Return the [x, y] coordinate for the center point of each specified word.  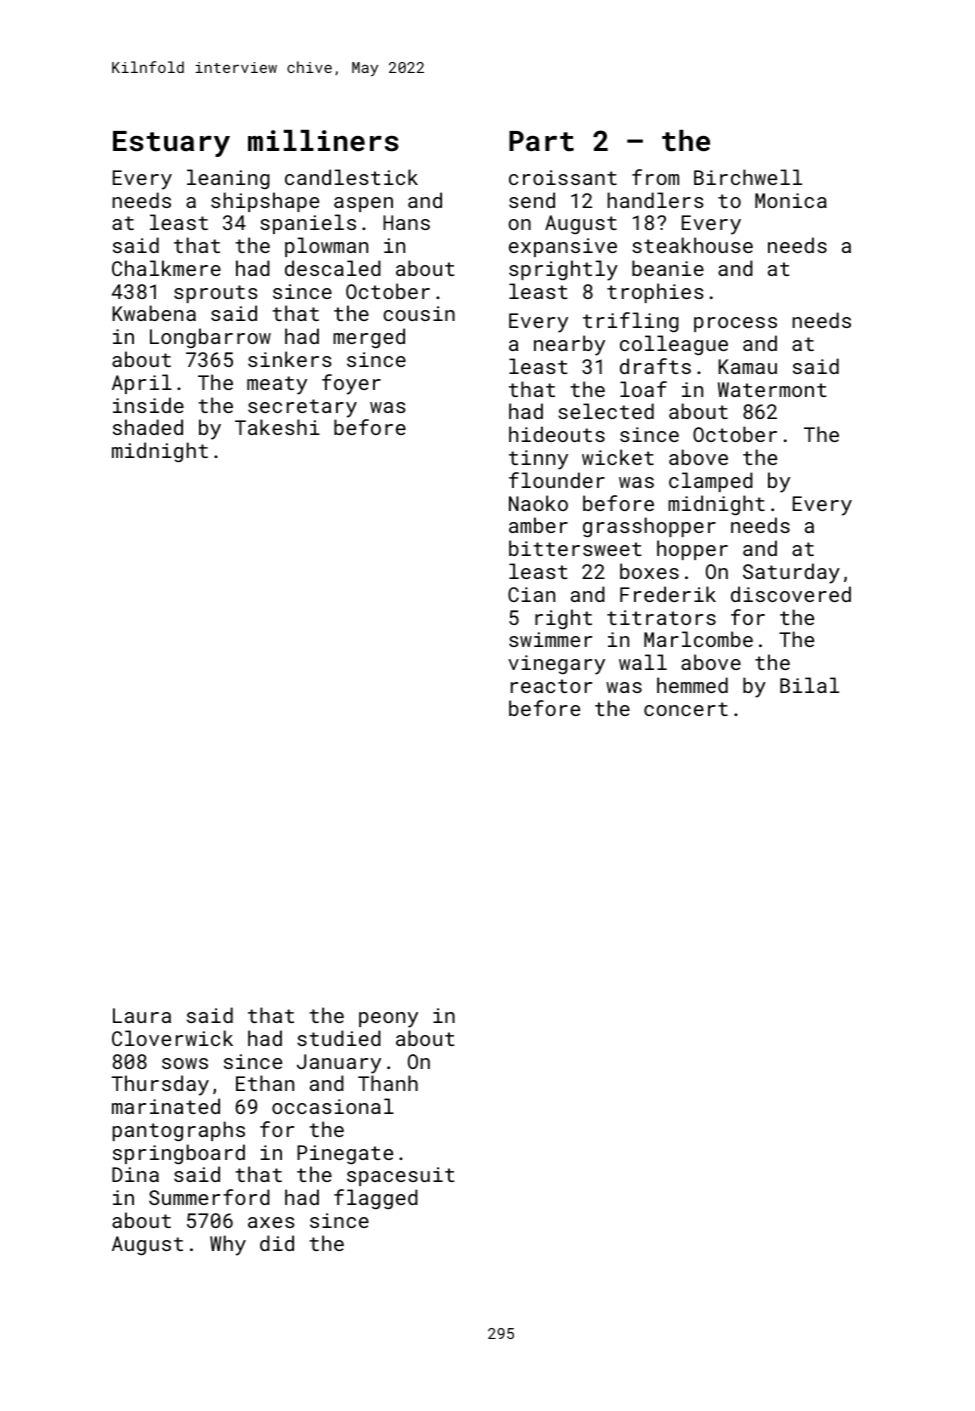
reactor [551, 686]
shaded [148, 427]
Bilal [809, 685]
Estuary [171, 144]
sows [185, 1063]
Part [541, 141]
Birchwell [748, 177]
